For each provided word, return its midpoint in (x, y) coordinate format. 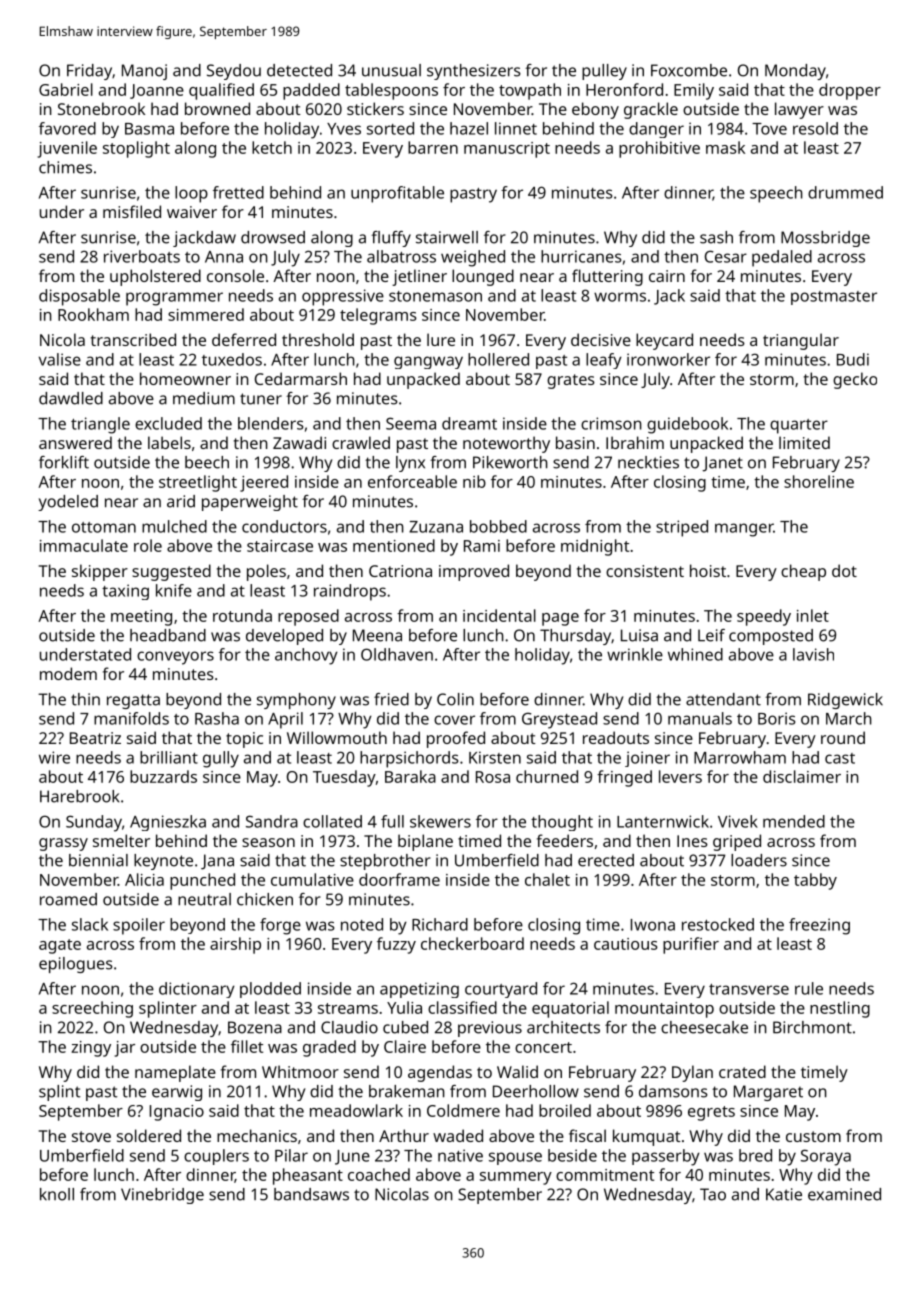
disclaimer (802, 776)
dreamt (469, 423)
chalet (547, 879)
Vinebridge (162, 1196)
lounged (483, 277)
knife (174, 590)
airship (235, 945)
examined (844, 1194)
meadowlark (356, 1110)
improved (474, 572)
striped (682, 528)
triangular (801, 341)
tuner (261, 399)
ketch (272, 147)
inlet (813, 615)
